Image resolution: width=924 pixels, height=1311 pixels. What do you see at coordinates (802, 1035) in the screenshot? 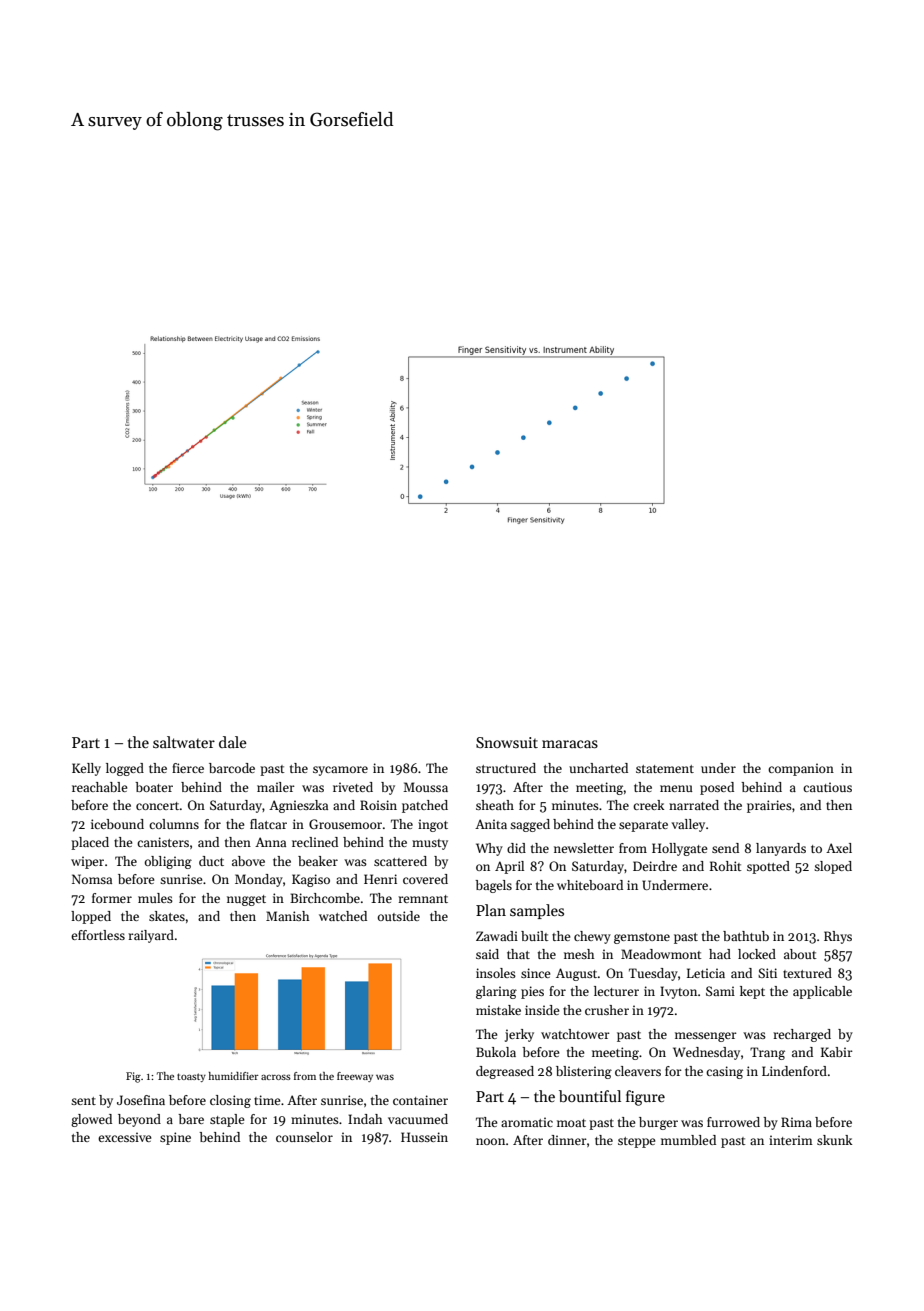
I see `recharged` at bounding box center [802, 1035].
